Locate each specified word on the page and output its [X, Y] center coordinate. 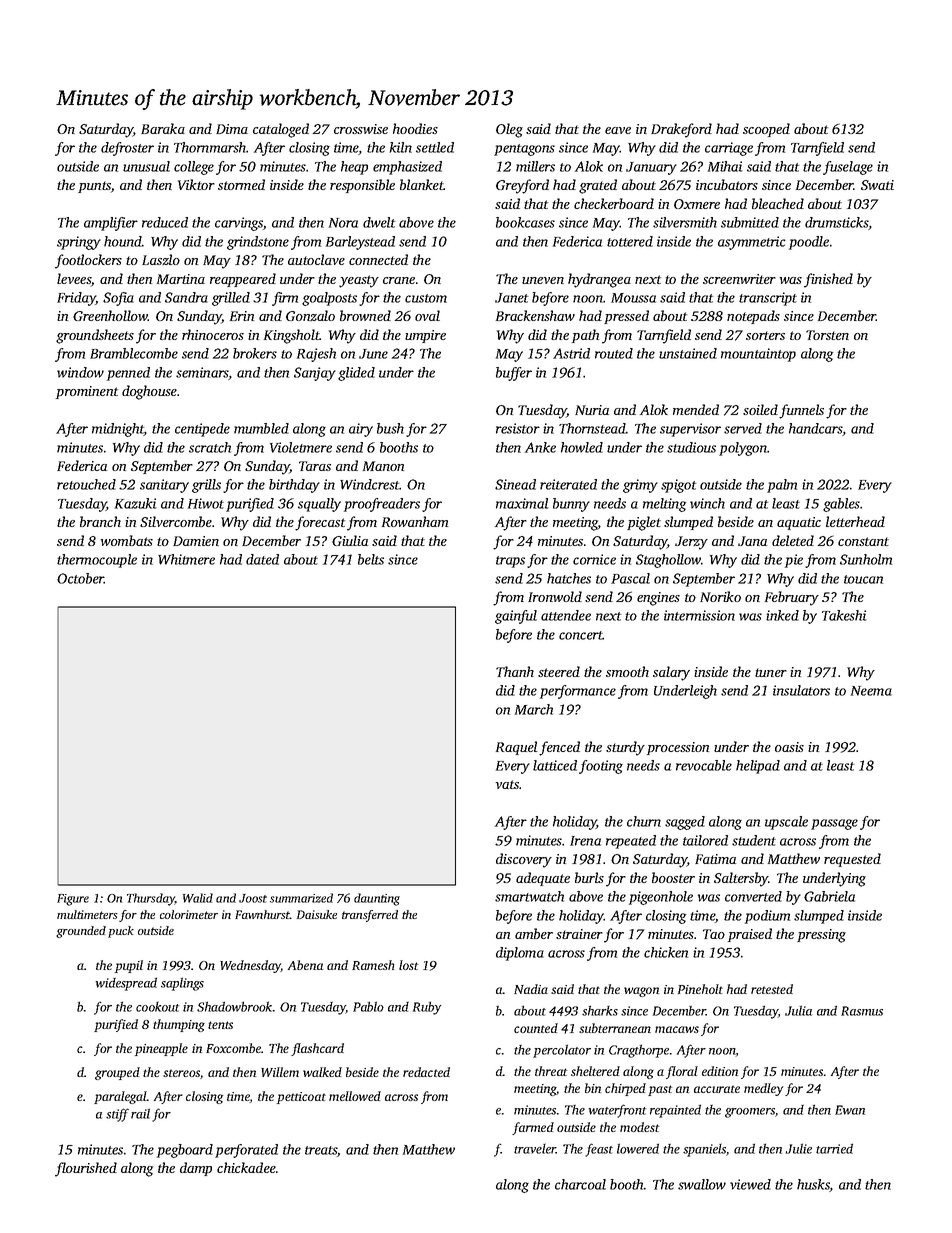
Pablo [368, 1006]
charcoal [580, 1184]
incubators [727, 184]
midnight [118, 430]
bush [390, 428]
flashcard [317, 1049]
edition [720, 1071]
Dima [232, 129]
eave [618, 130]
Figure [73, 900]
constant [863, 541]
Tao [714, 934]
